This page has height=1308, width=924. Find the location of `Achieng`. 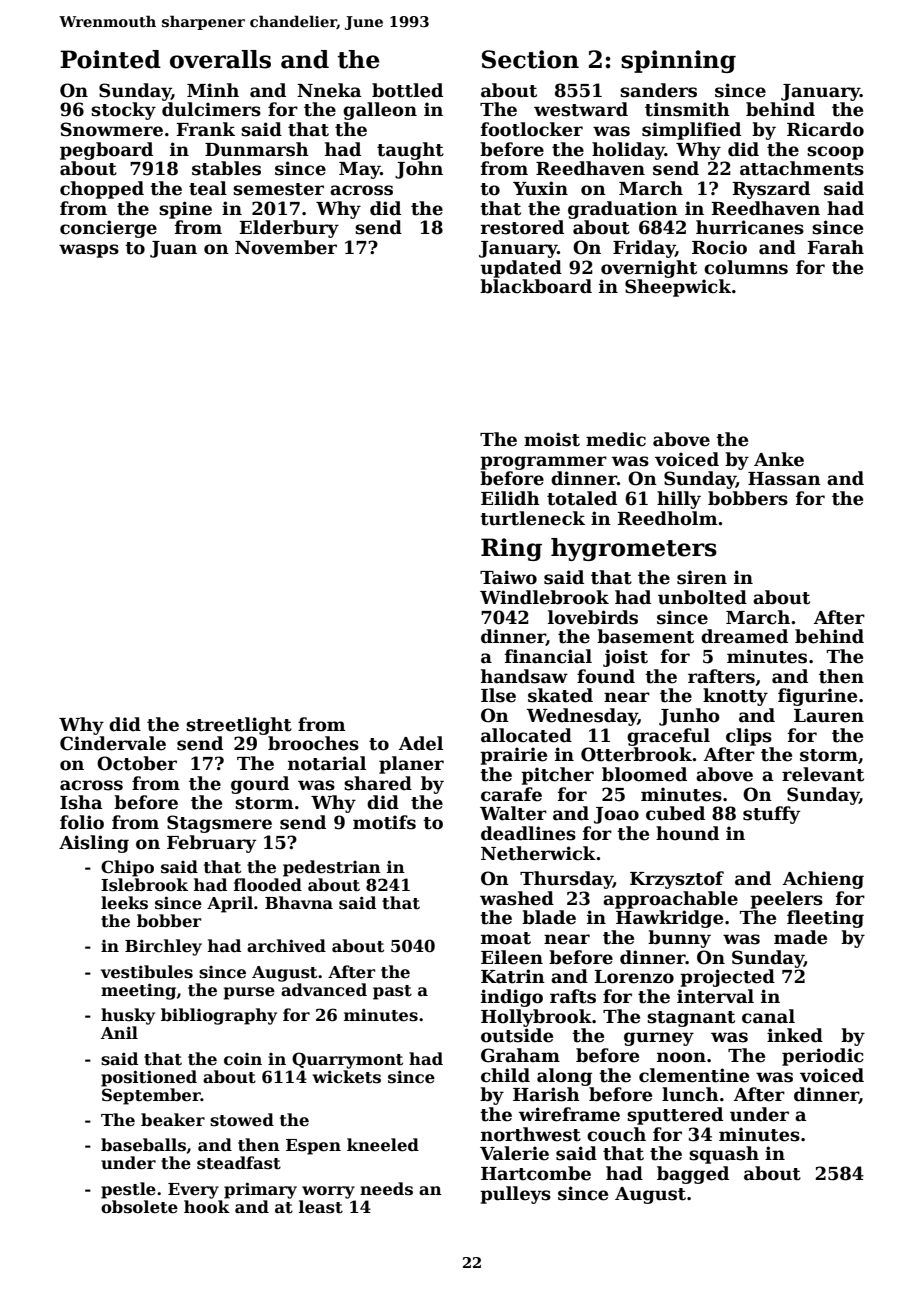

Achieng is located at coordinates (823, 880).
